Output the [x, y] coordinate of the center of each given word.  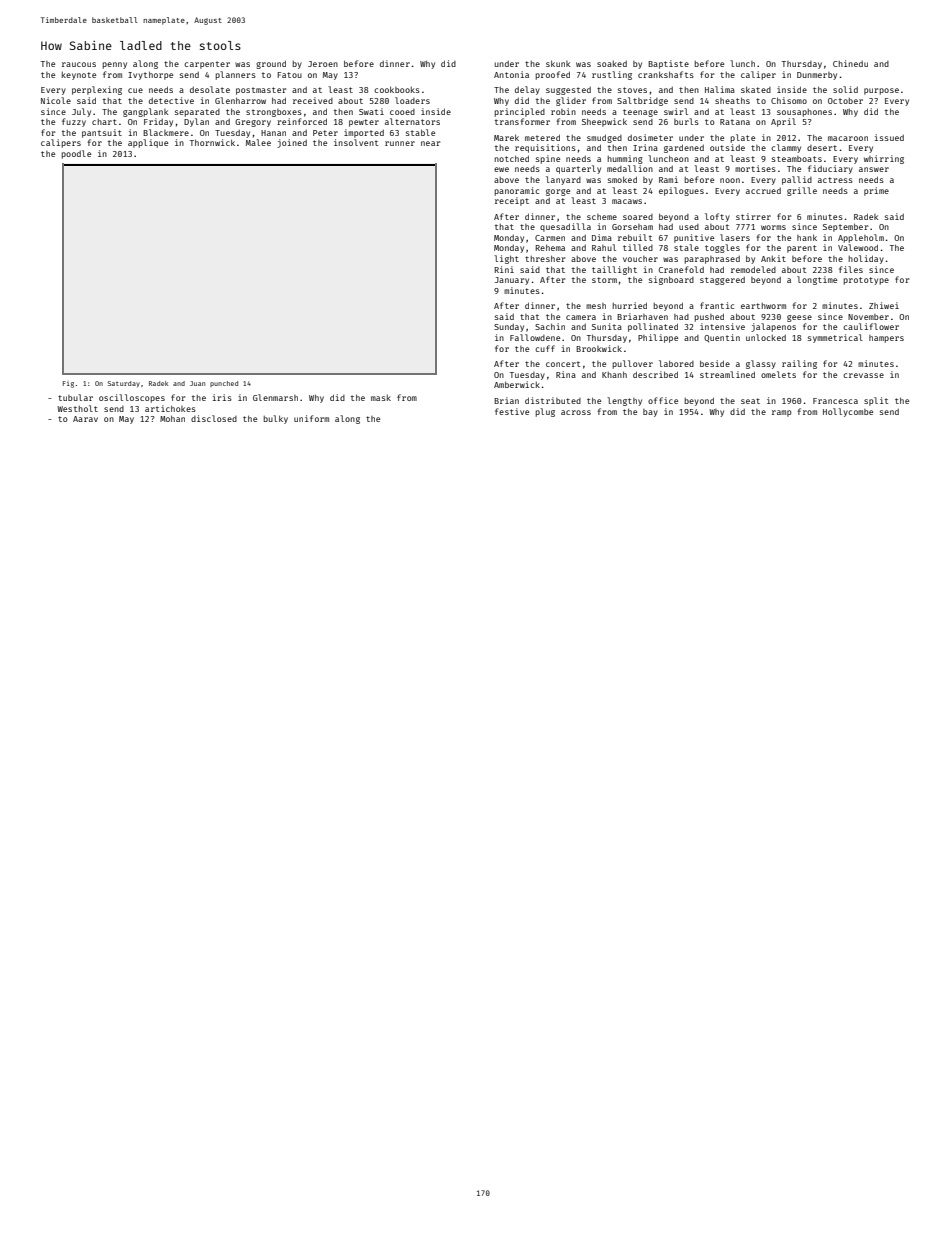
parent [802, 249]
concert [563, 364]
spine [548, 159]
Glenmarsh [275, 397]
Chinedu [850, 63]
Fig [68, 384]
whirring [884, 159]
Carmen [550, 238]
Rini [504, 269]
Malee [258, 142]
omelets [778, 374]
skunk [558, 63]
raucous [79, 64]
